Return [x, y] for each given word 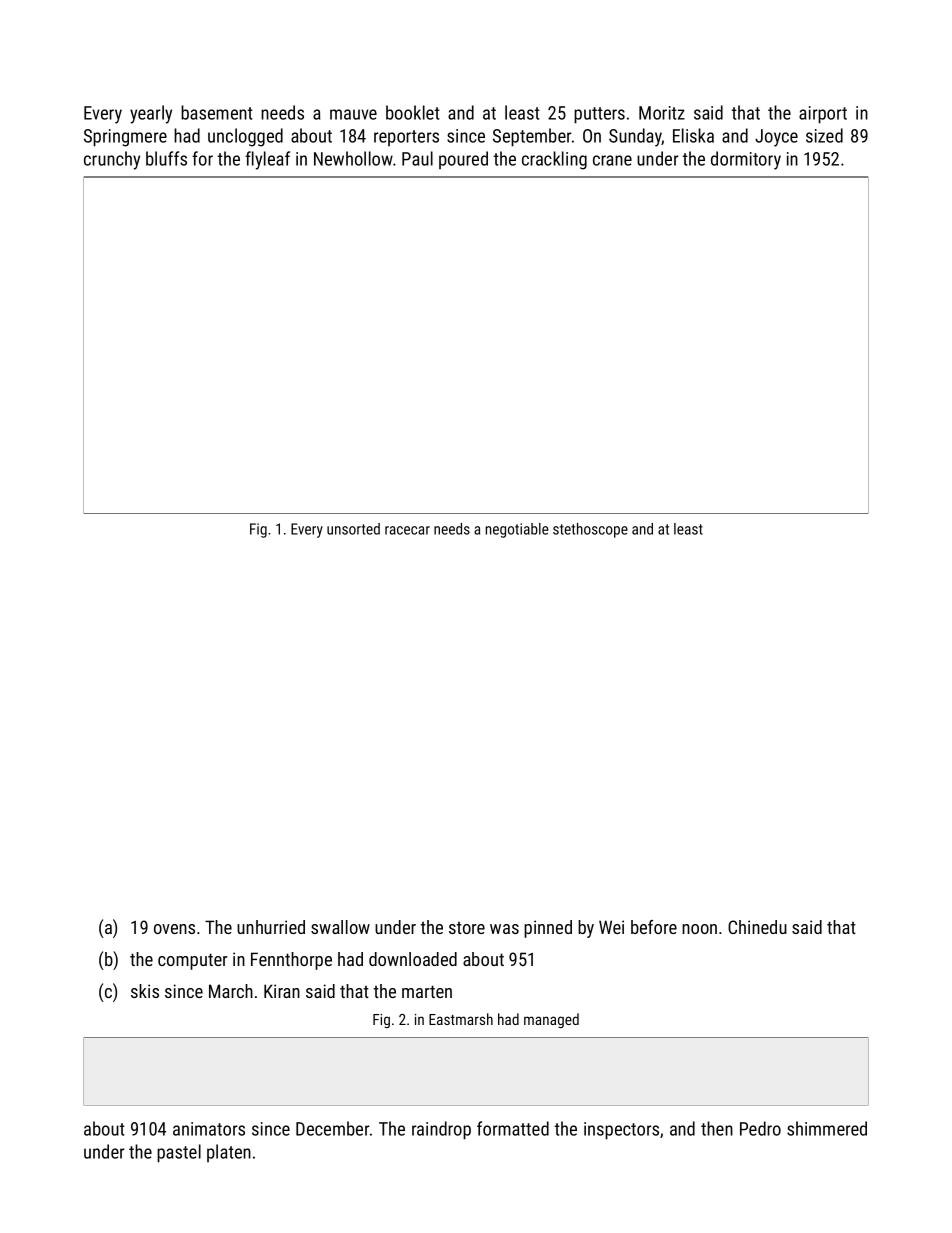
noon [699, 929]
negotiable [517, 530]
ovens [174, 929]
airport [823, 115]
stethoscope [590, 530]
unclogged [245, 137]
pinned [548, 929]
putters [599, 115]
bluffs [166, 158]
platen [229, 1153]
